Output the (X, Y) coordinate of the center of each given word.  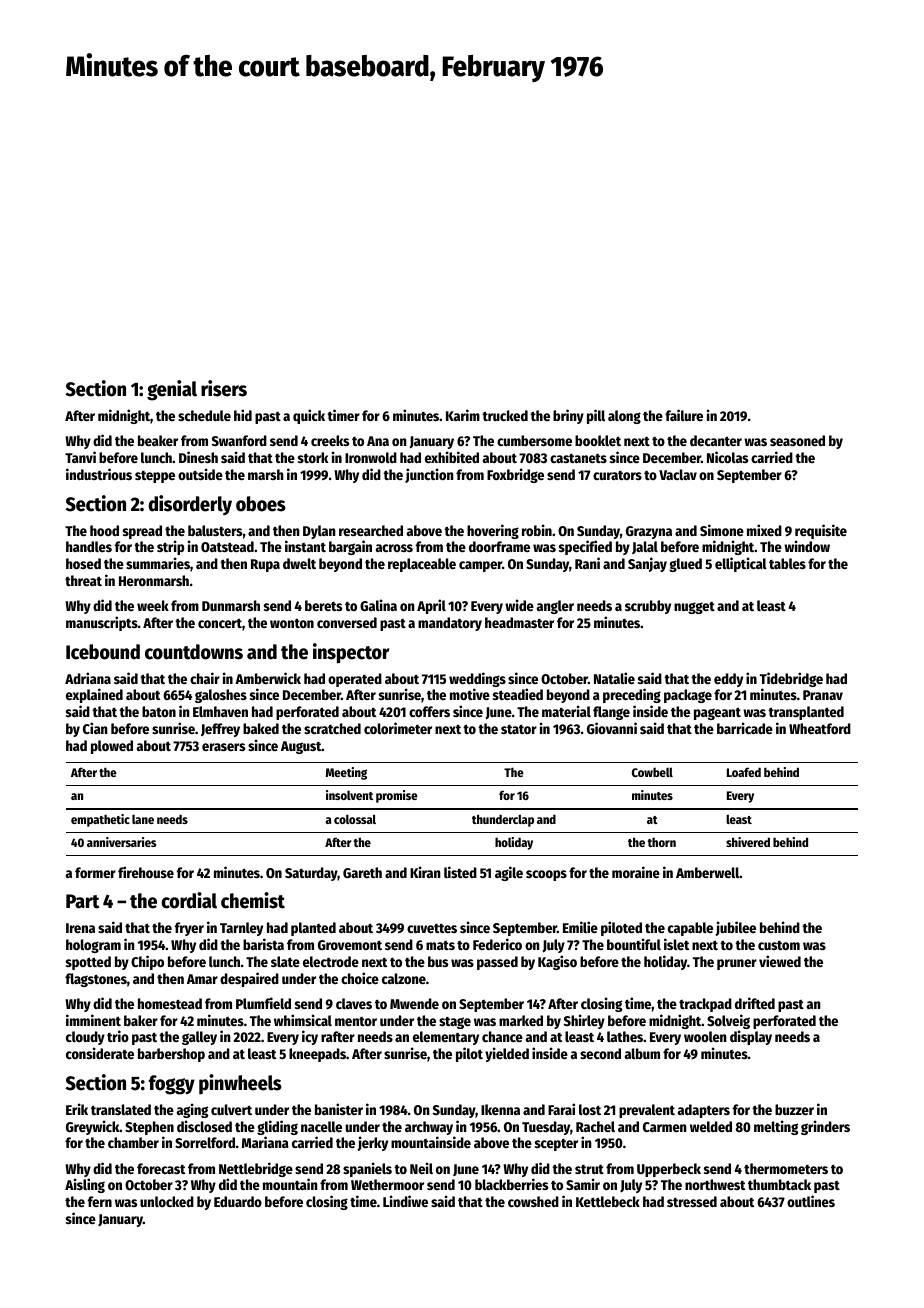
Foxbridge (515, 475)
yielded (507, 1054)
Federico (497, 944)
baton (159, 711)
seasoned (797, 440)
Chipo (147, 962)
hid (243, 415)
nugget (694, 608)
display (751, 1037)
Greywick (93, 1127)
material (566, 711)
